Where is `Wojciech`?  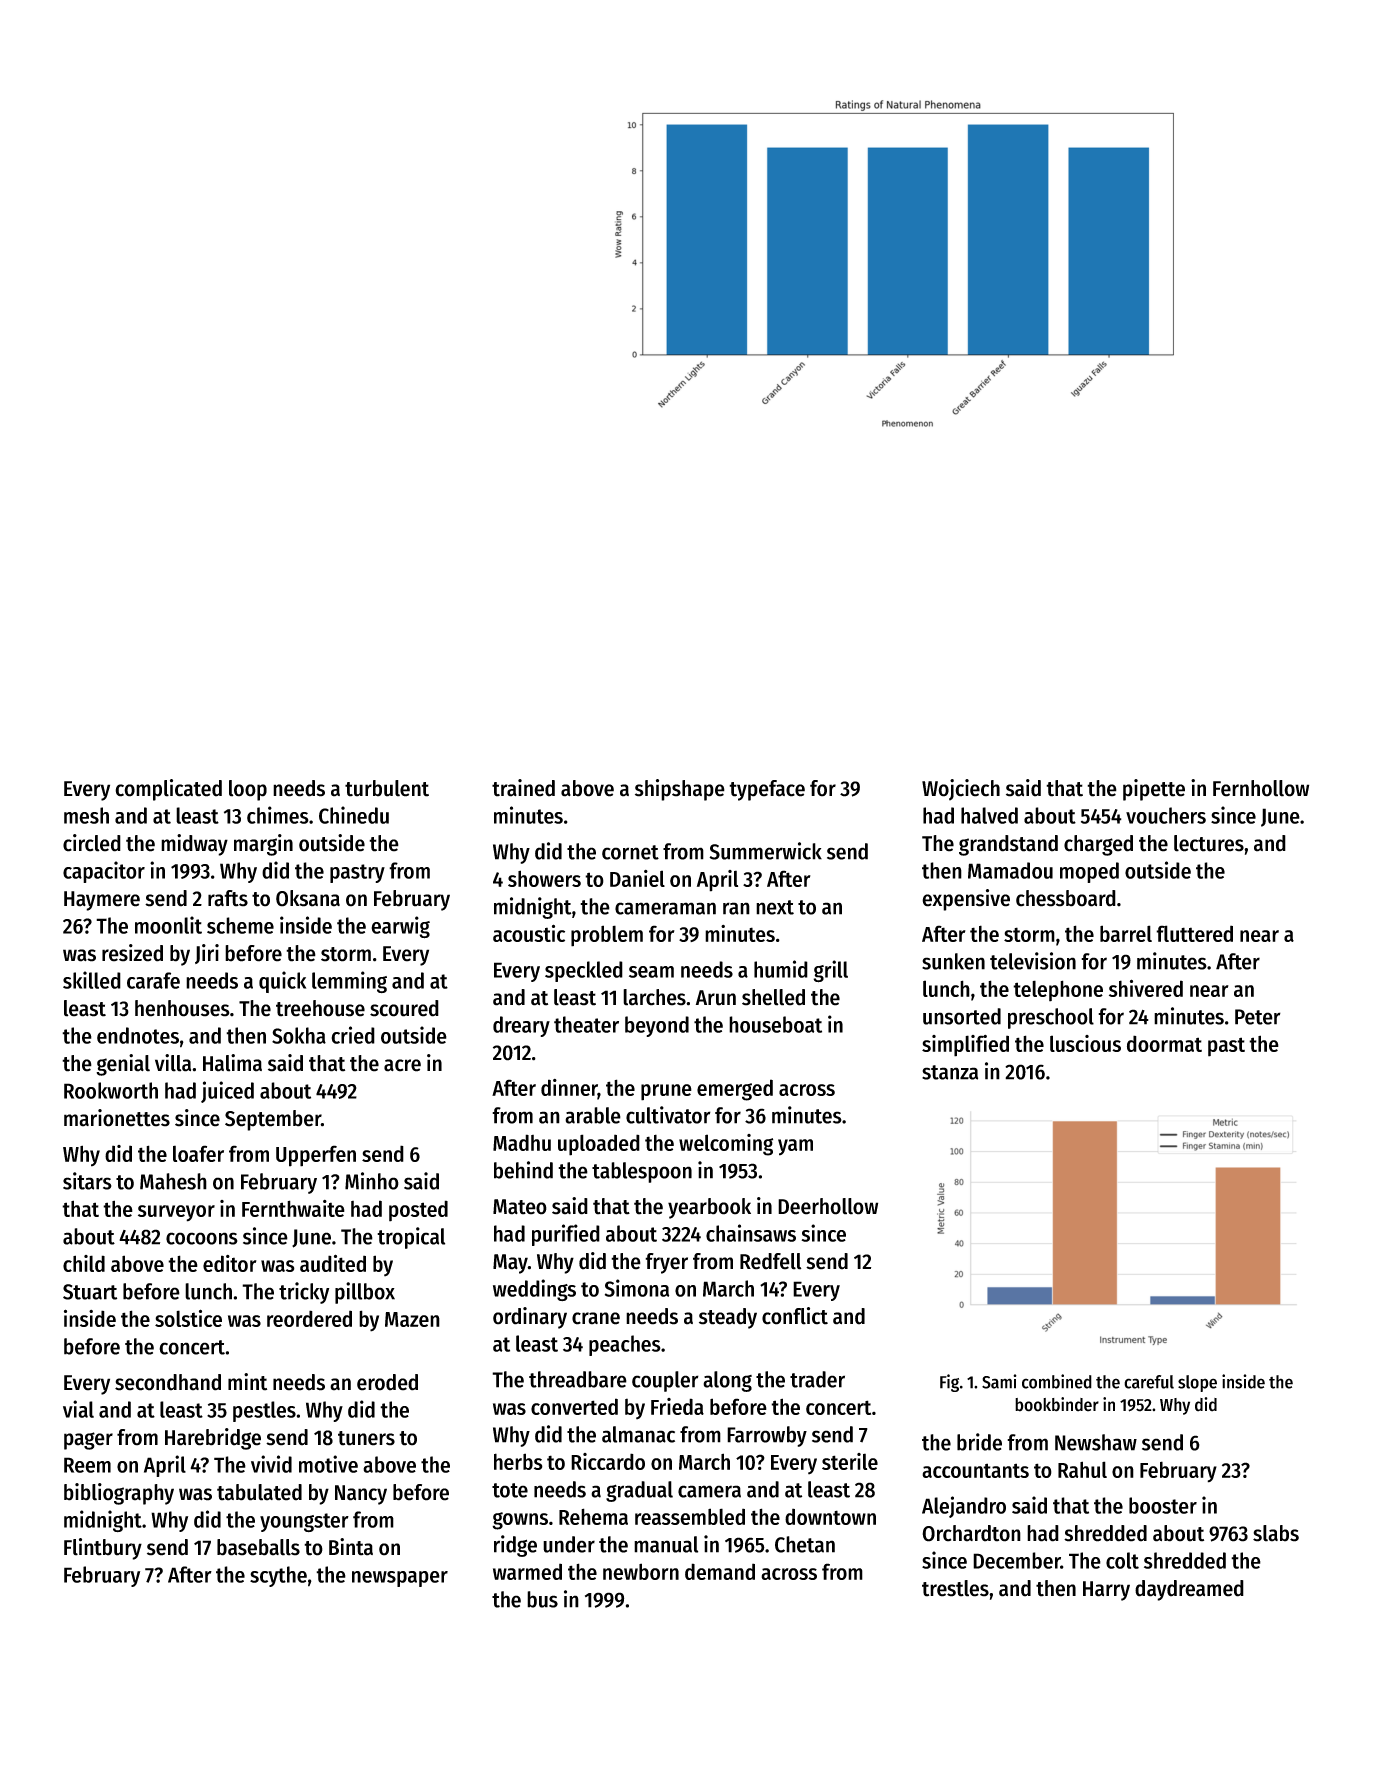 Wojciech is located at coordinates (961, 790).
